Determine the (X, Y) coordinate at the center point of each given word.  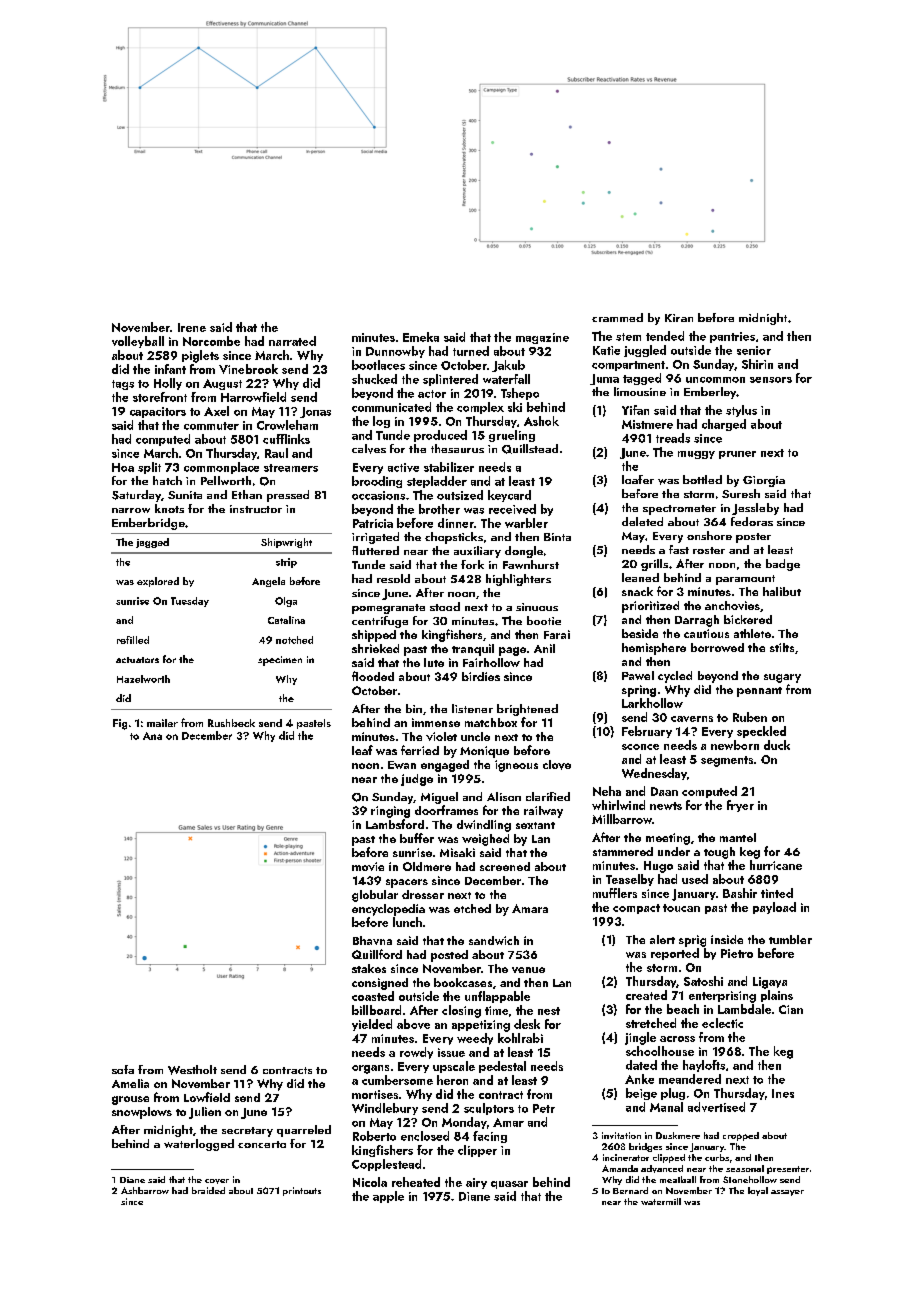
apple (388, 1197)
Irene (192, 327)
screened (505, 866)
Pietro (737, 953)
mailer (162, 723)
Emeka (421, 337)
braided (208, 1190)
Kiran (679, 318)
